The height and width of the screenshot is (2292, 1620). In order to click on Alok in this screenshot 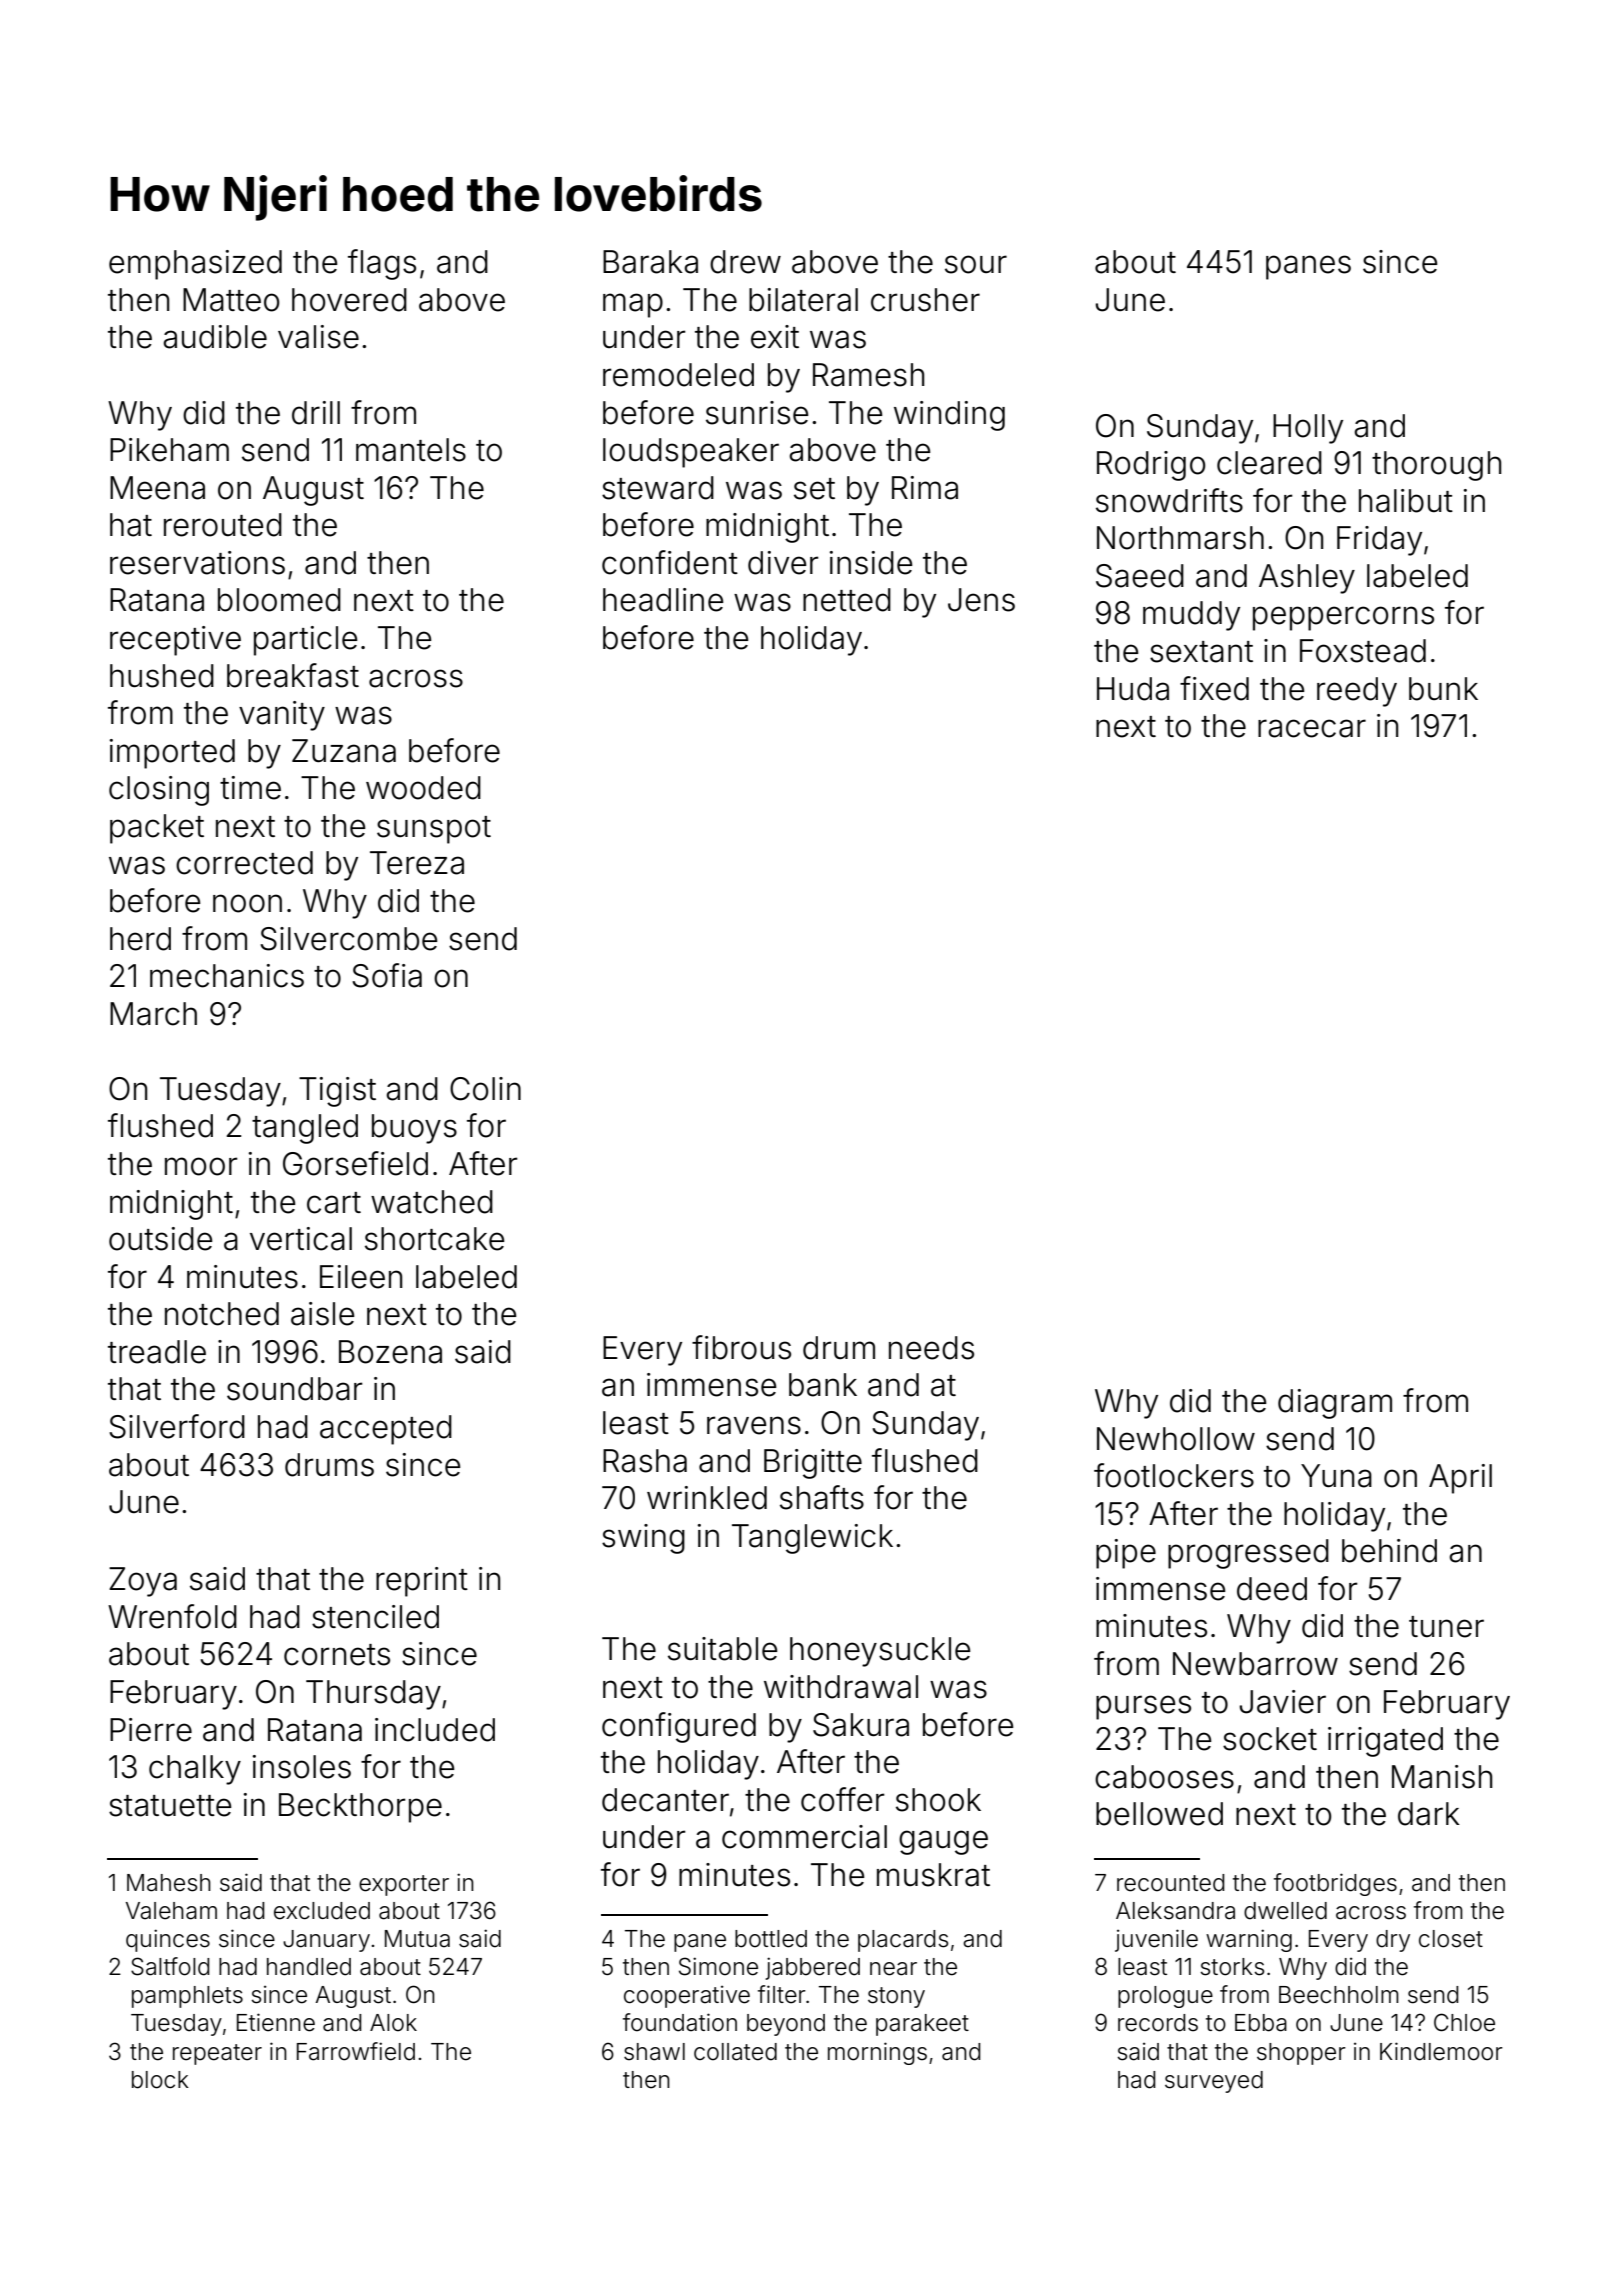, I will do `click(393, 2023)`.
